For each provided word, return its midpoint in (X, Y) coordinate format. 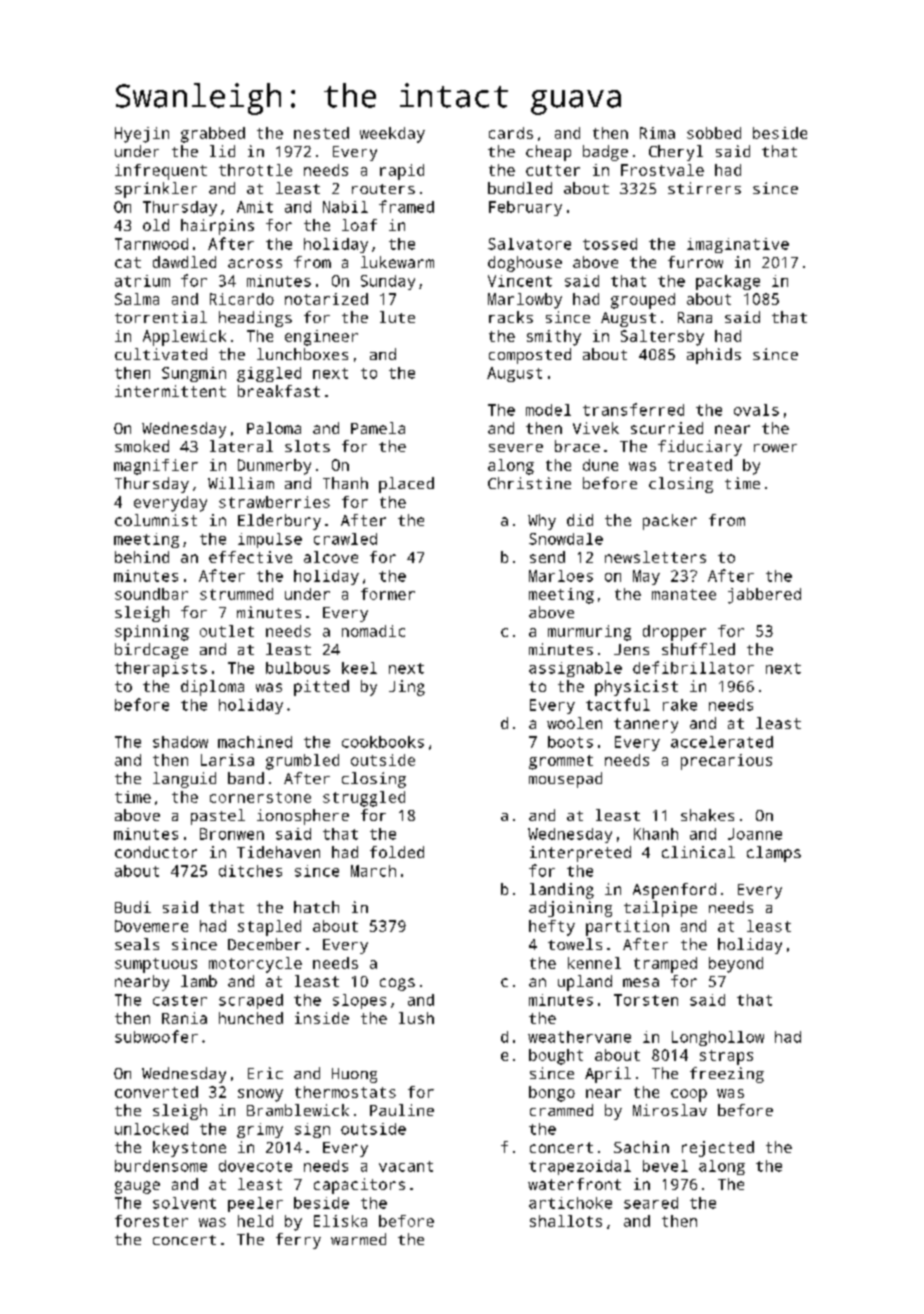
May (646, 577)
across (255, 263)
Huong (354, 1075)
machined (255, 742)
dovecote (255, 1166)
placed (406, 485)
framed (406, 206)
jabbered (764, 596)
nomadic (373, 631)
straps (726, 1057)
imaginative (738, 245)
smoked (142, 446)
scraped (251, 1001)
